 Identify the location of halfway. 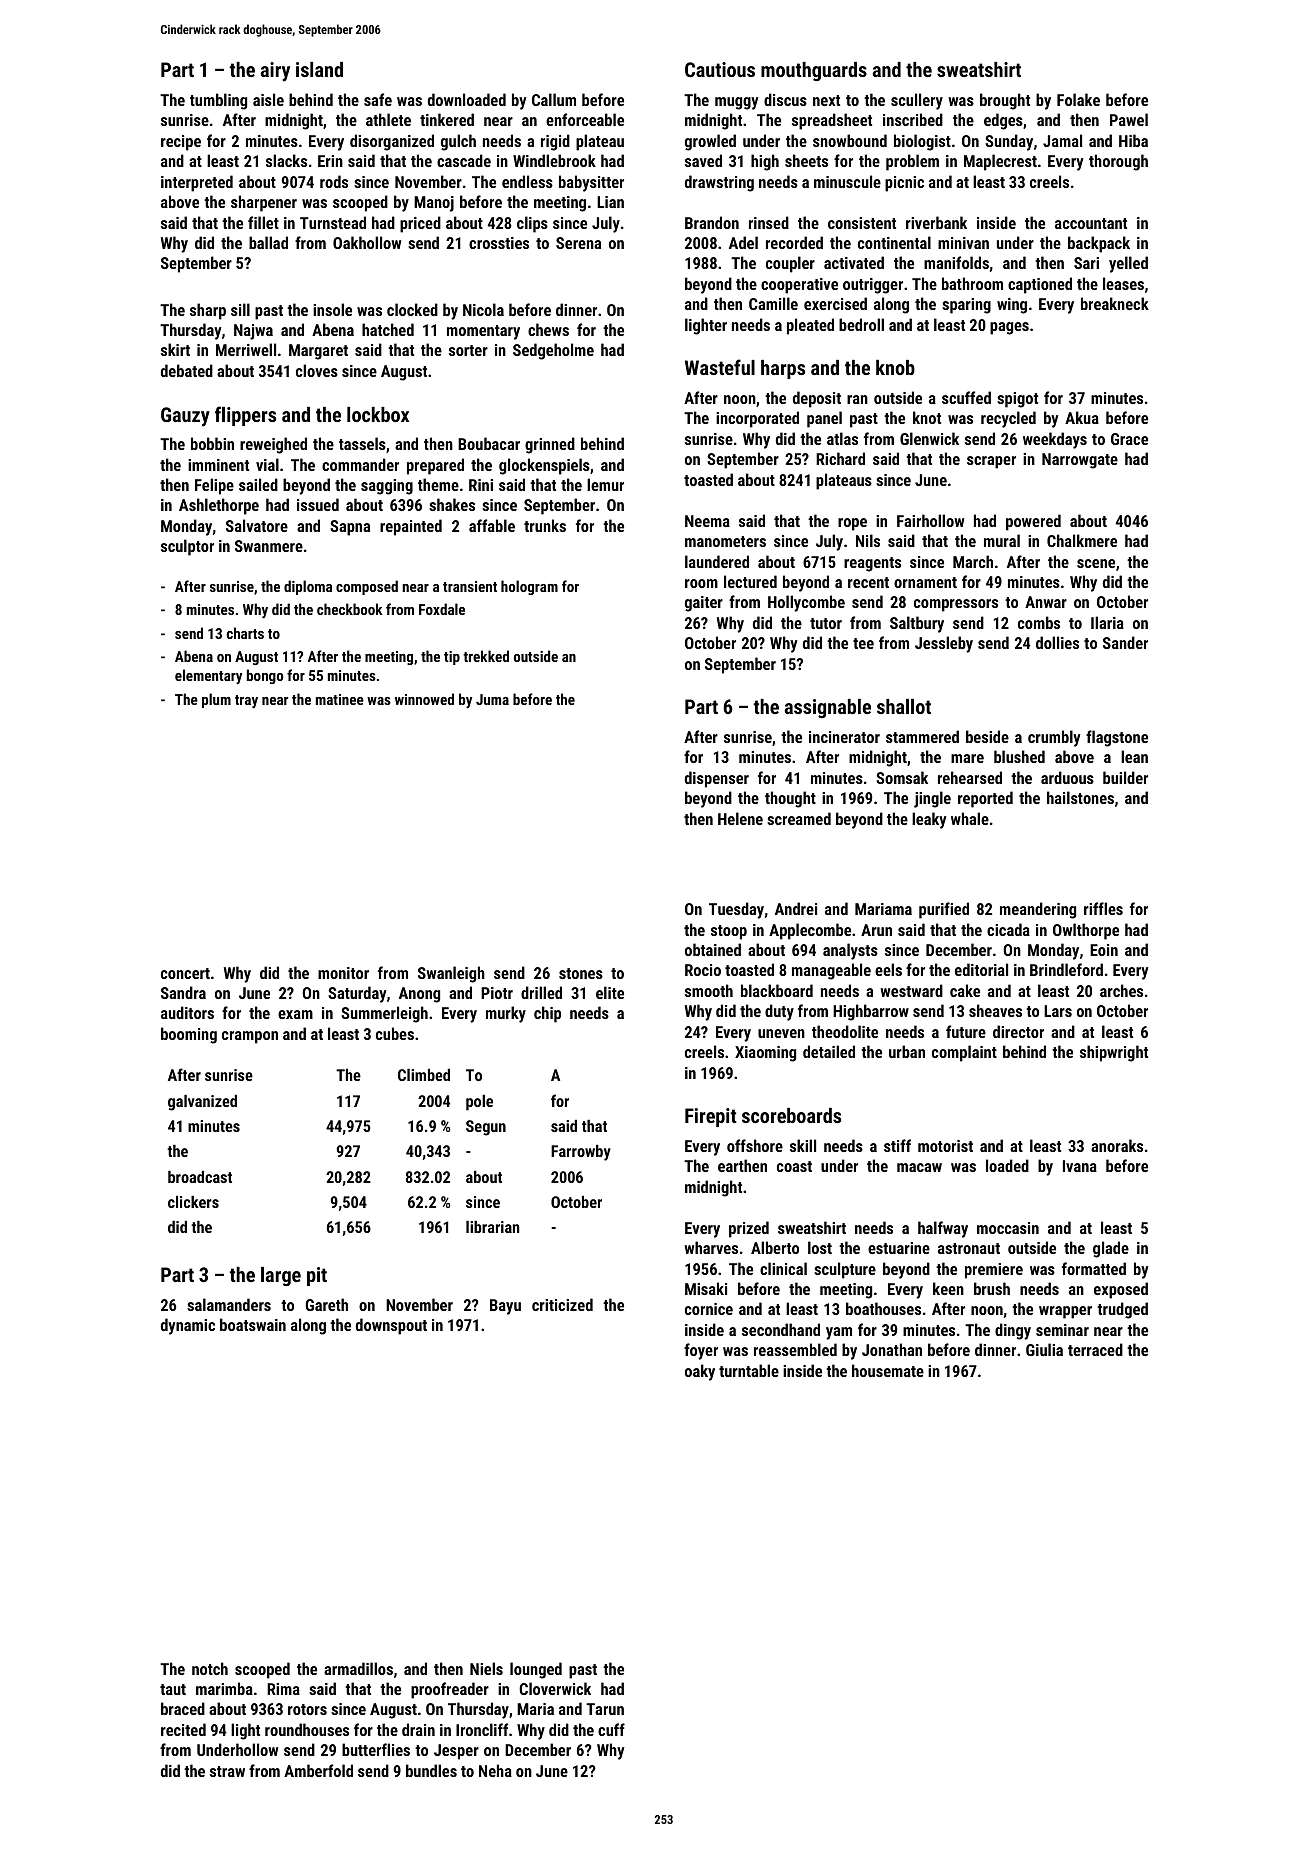
(943, 1229).
